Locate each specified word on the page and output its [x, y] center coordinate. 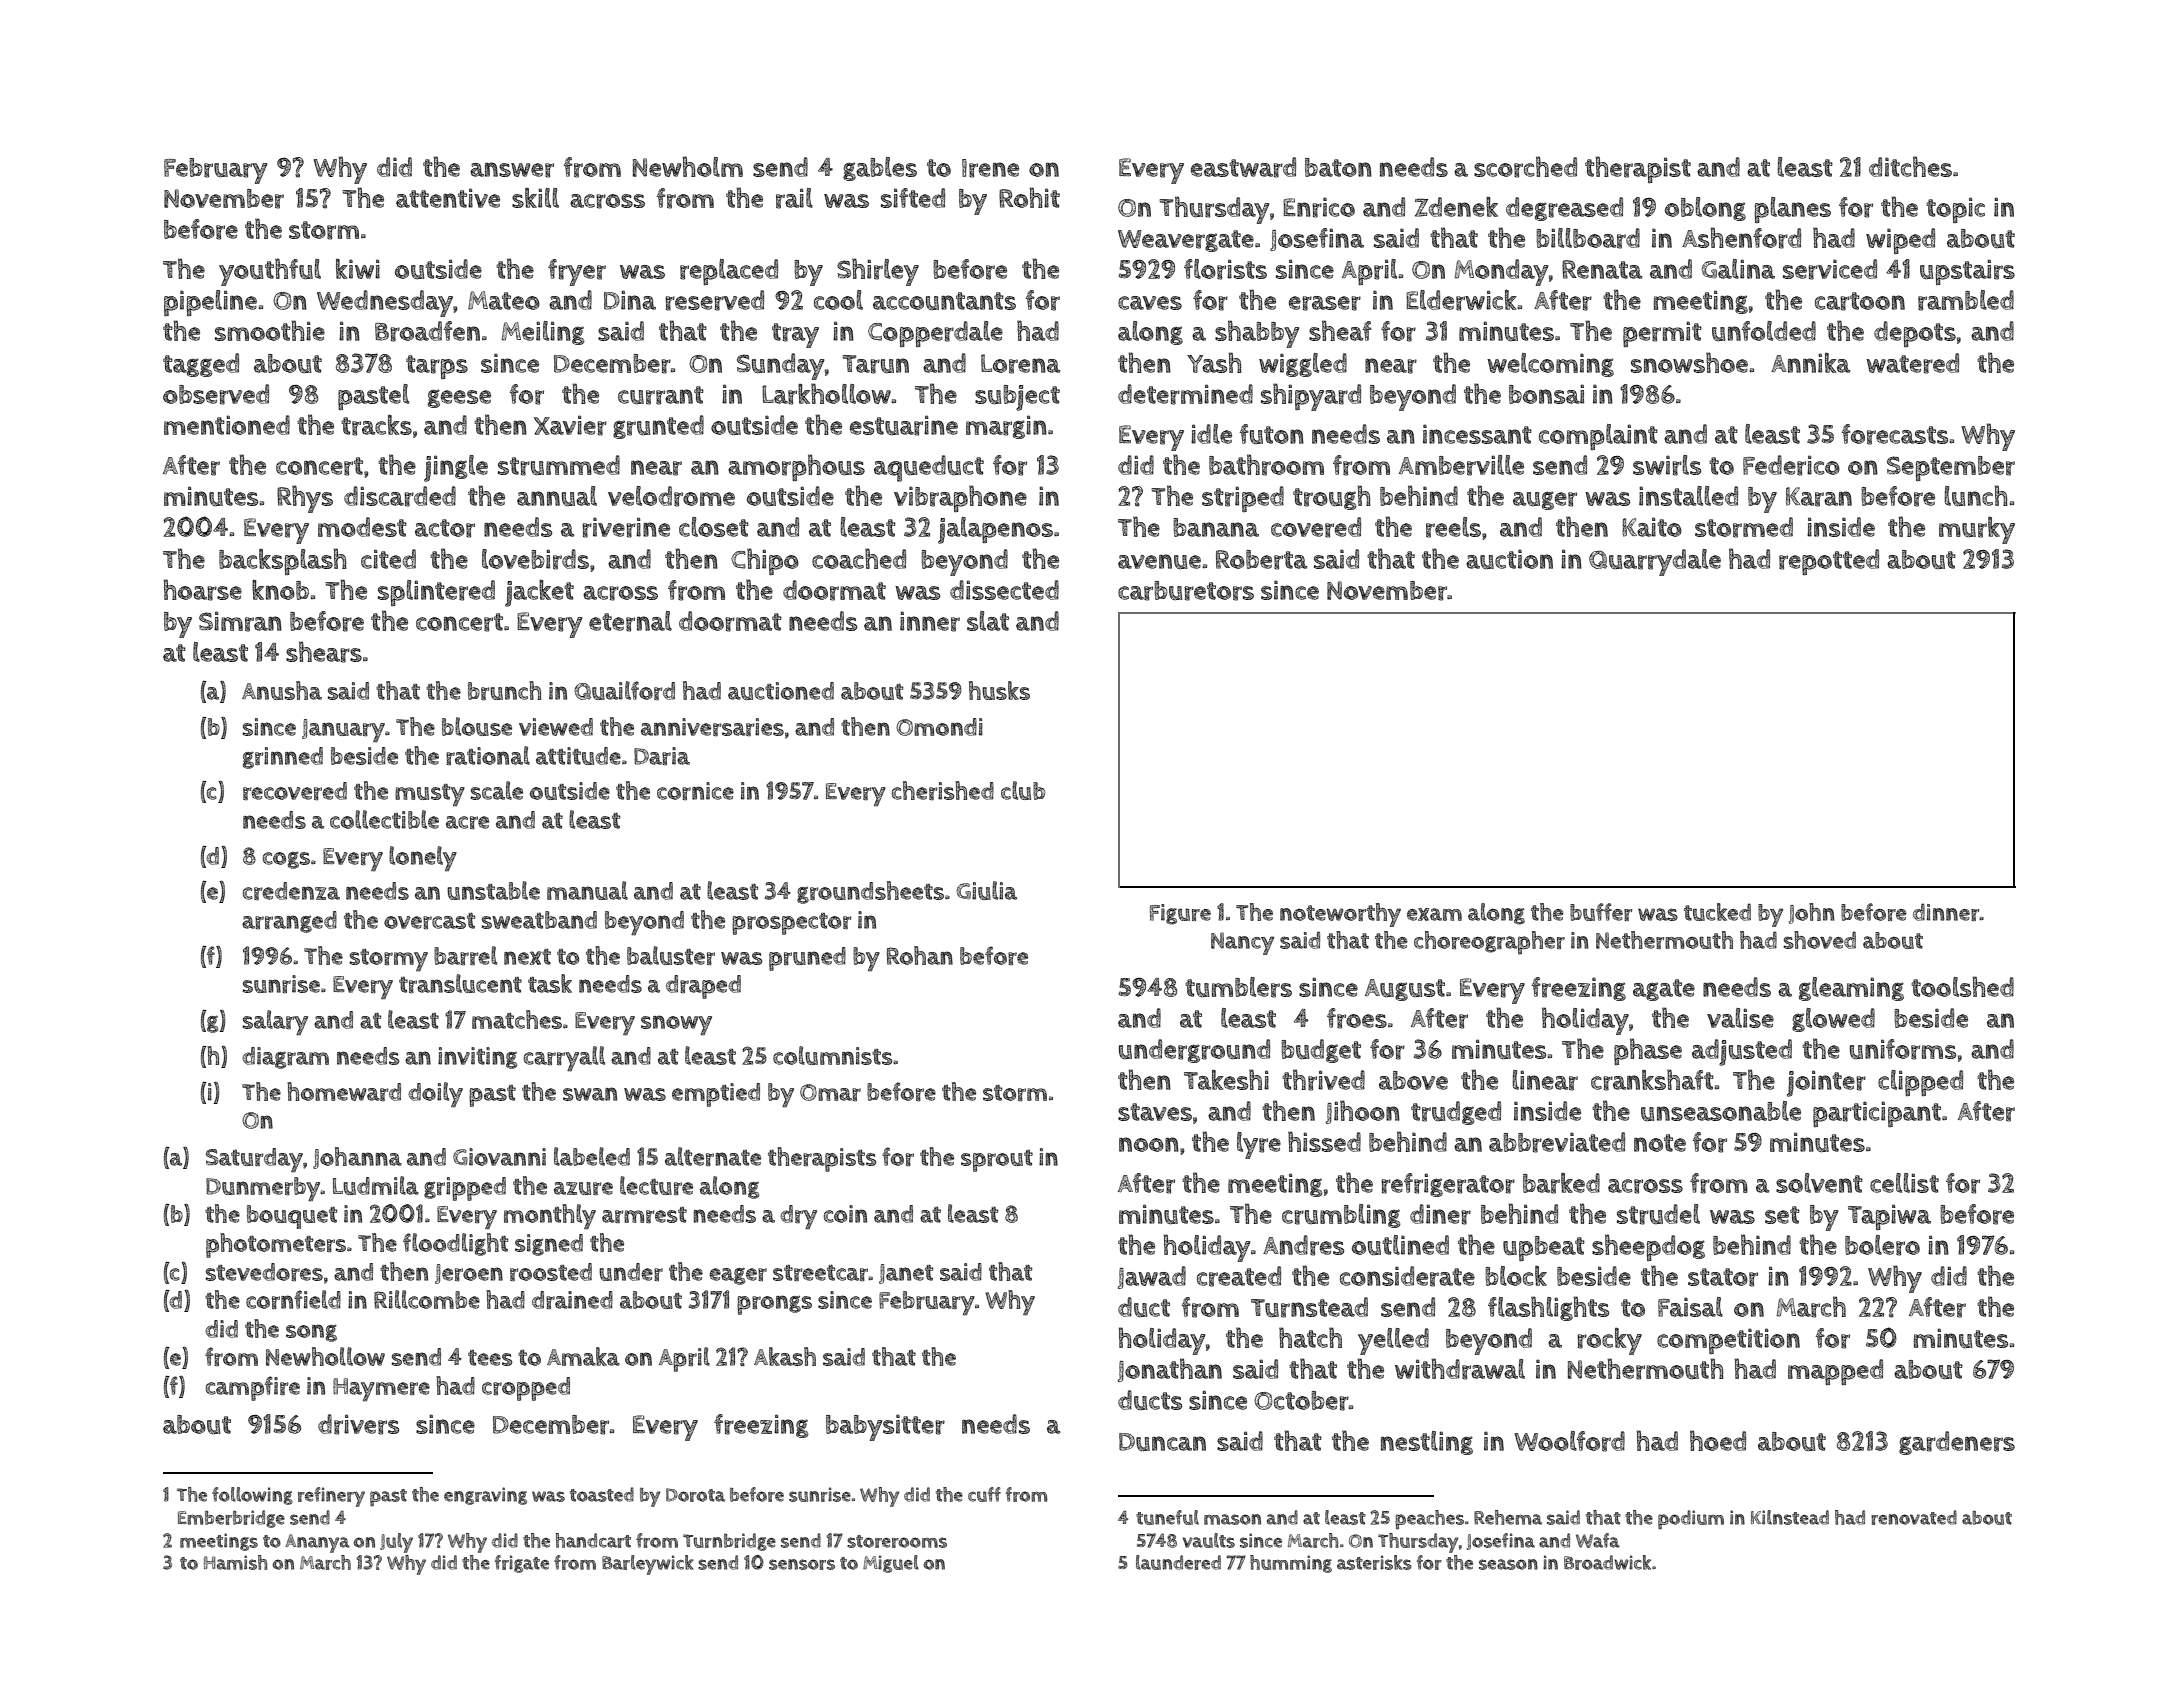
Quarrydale [1655, 562]
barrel [465, 955]
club [1023, 790]
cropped [526, 1389]
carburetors [1186, 591]
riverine [626, 527]
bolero [1882, 1245]
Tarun [876, 364]
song [311, 1333]
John [1812, 913]
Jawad [1152, 1277]
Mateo [504, 300]
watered [1912, 363]
